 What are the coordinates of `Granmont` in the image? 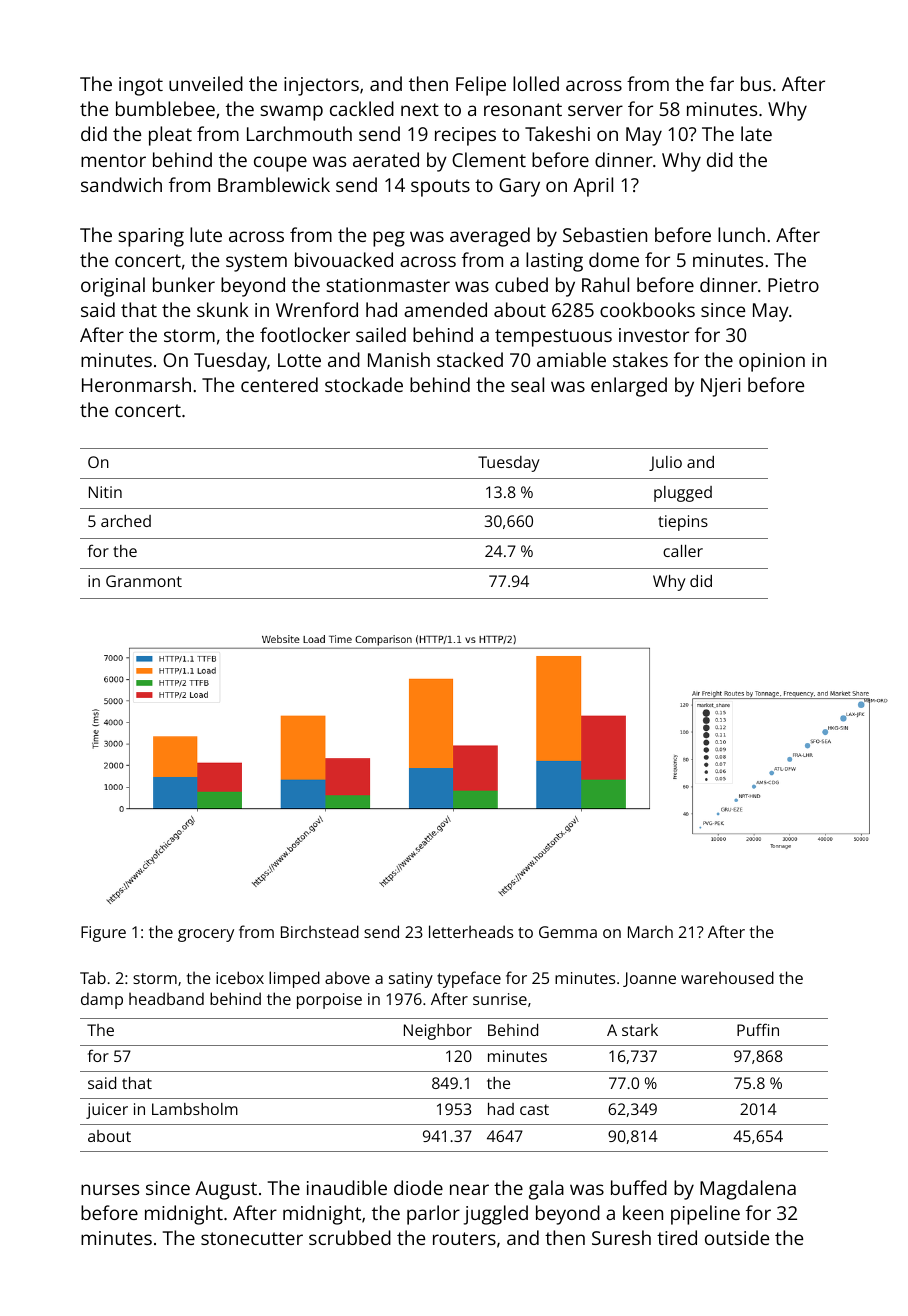 It's located at (144, 581).
